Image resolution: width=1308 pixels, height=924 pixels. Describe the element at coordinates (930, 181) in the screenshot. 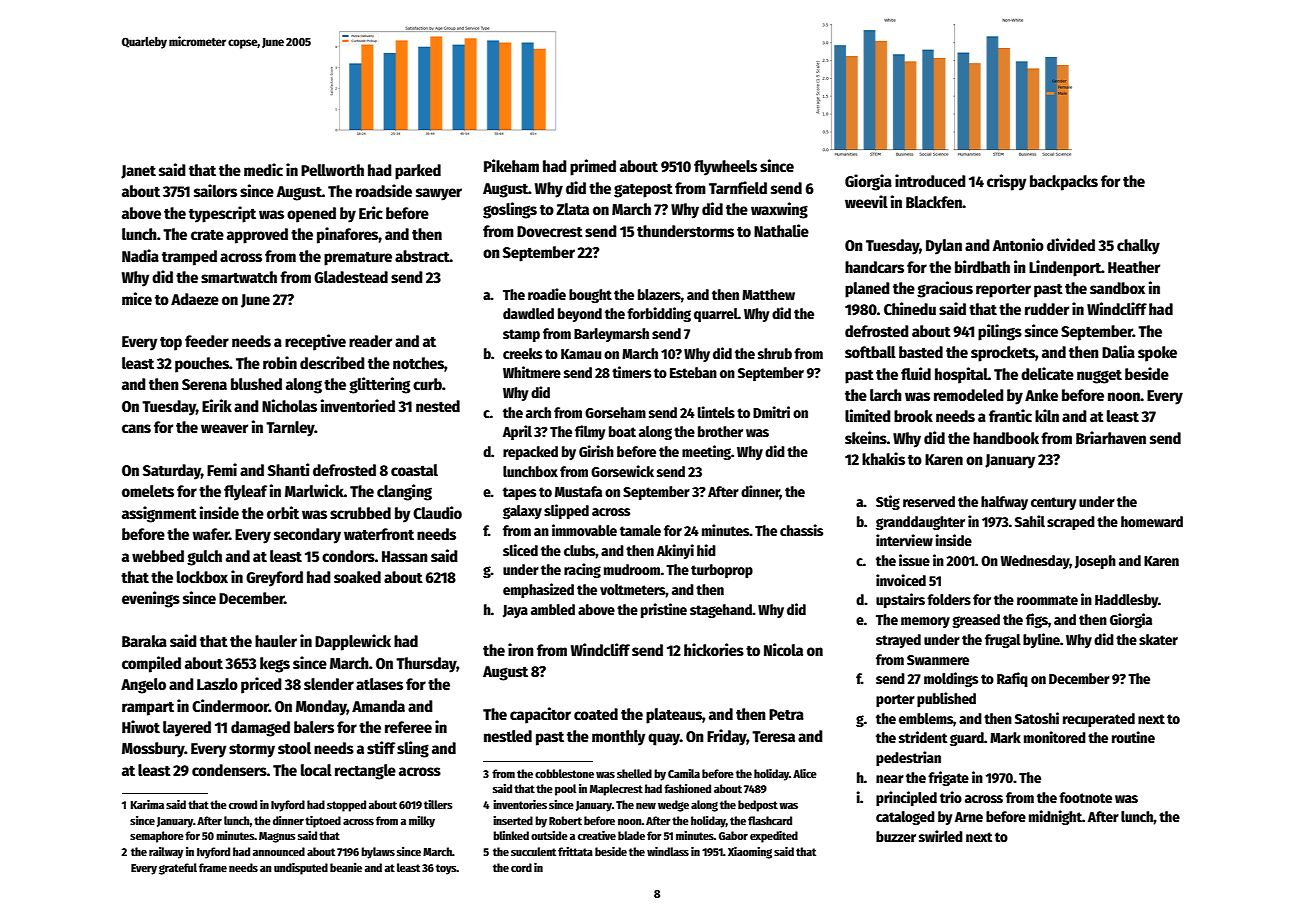

I see `introduced` at that location.
